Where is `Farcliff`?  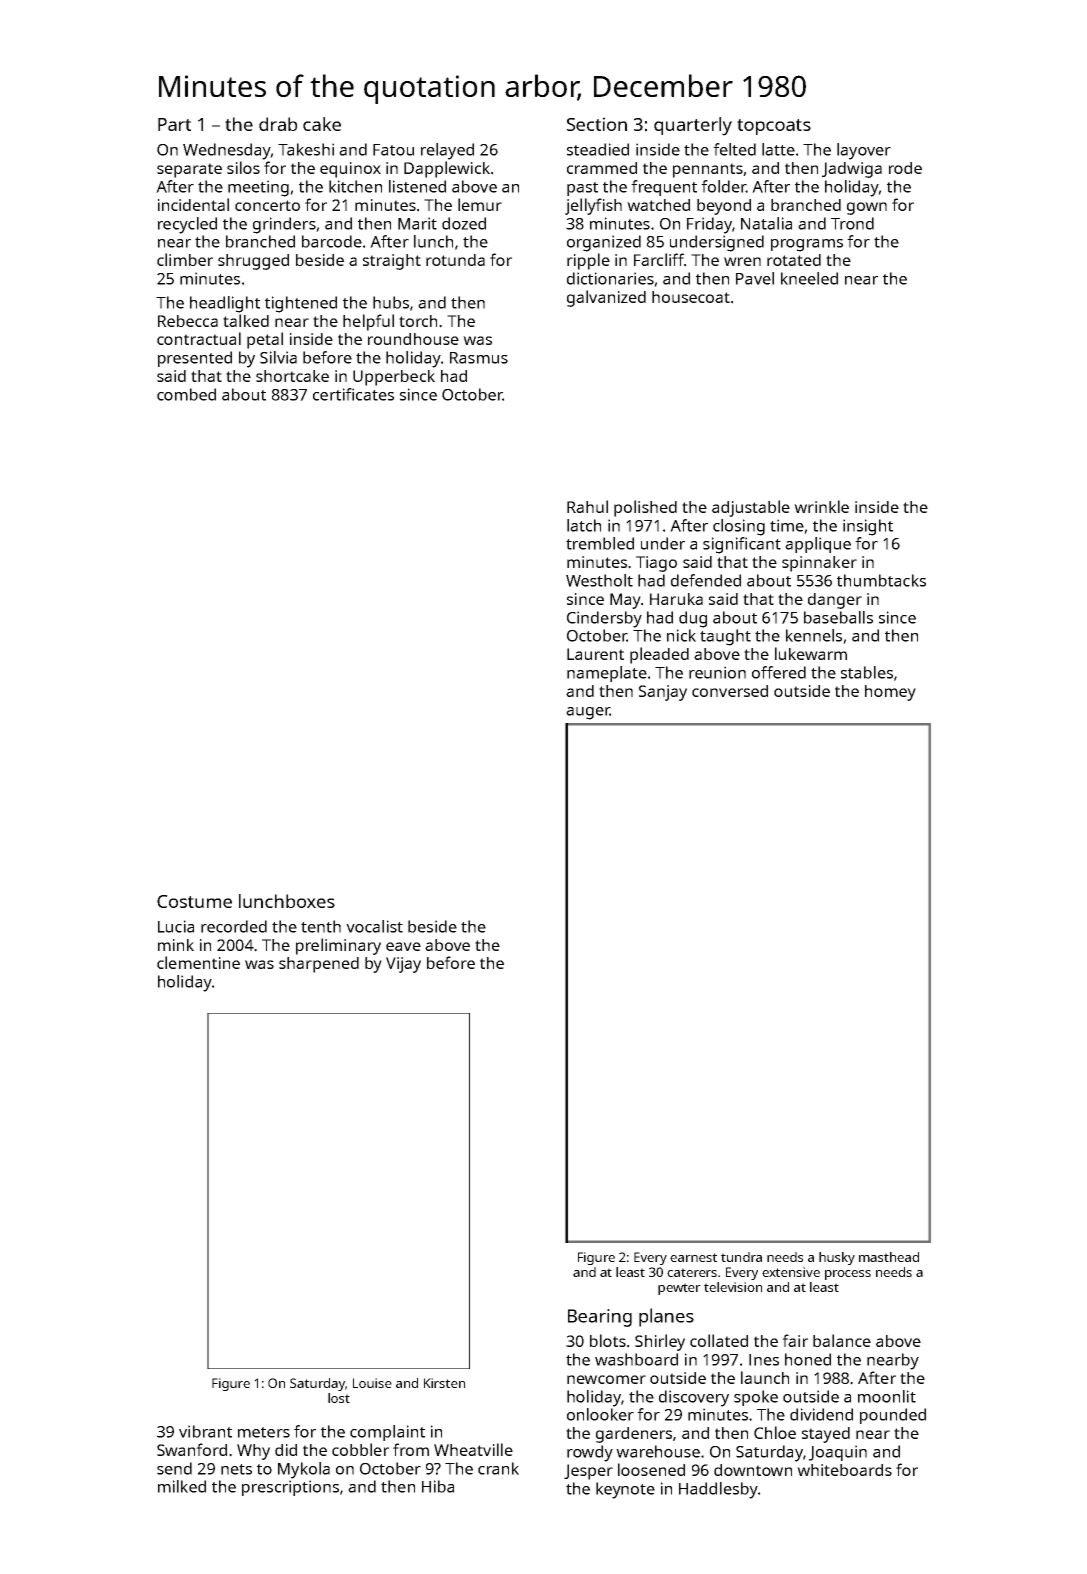 Farcliff is located at coordinates (659, 259).
